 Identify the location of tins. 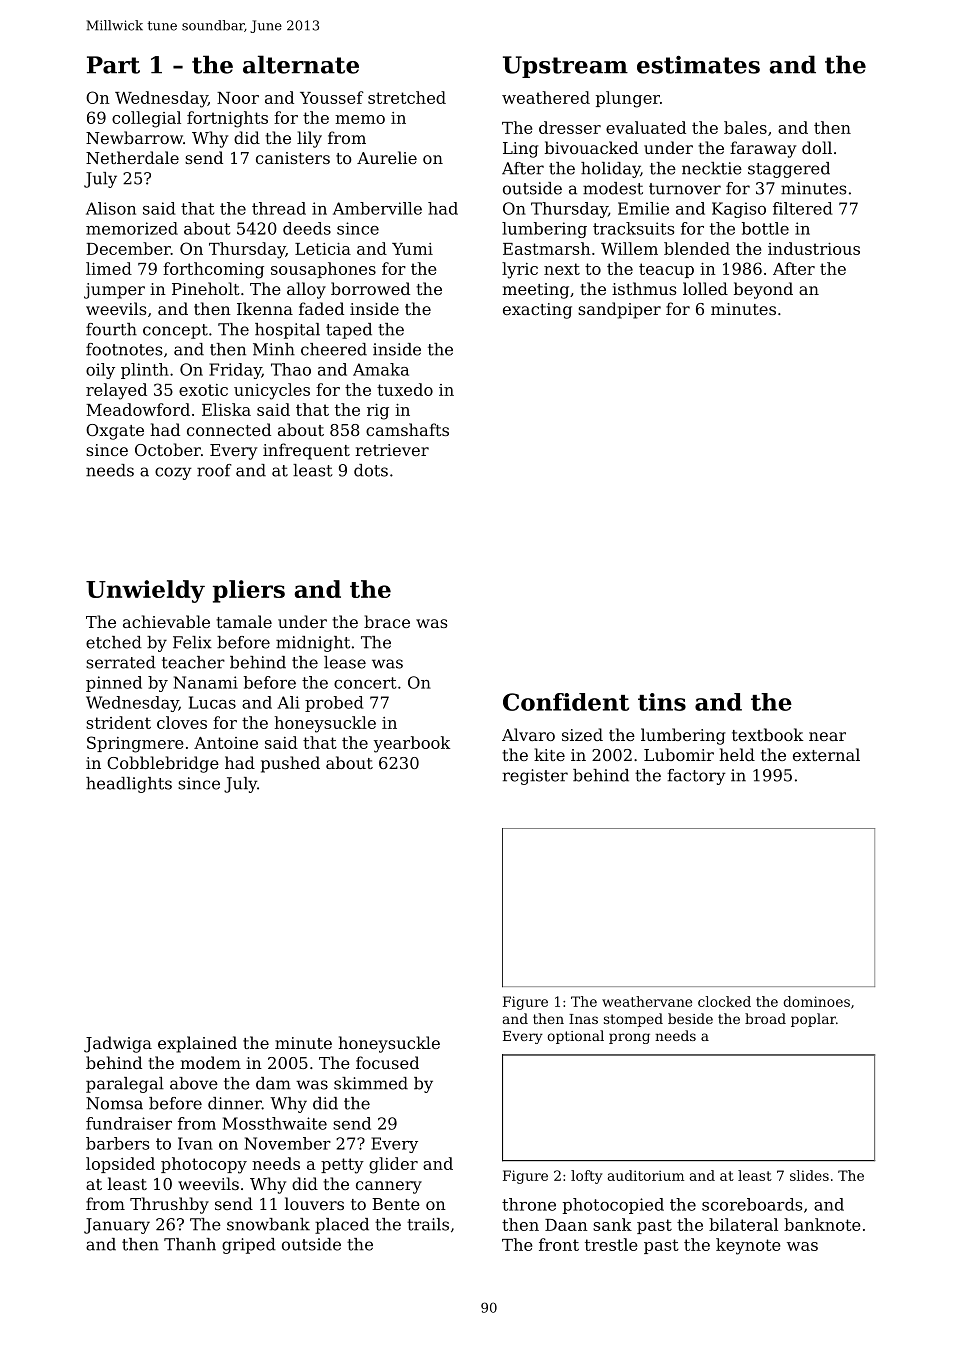
(662, 702).
